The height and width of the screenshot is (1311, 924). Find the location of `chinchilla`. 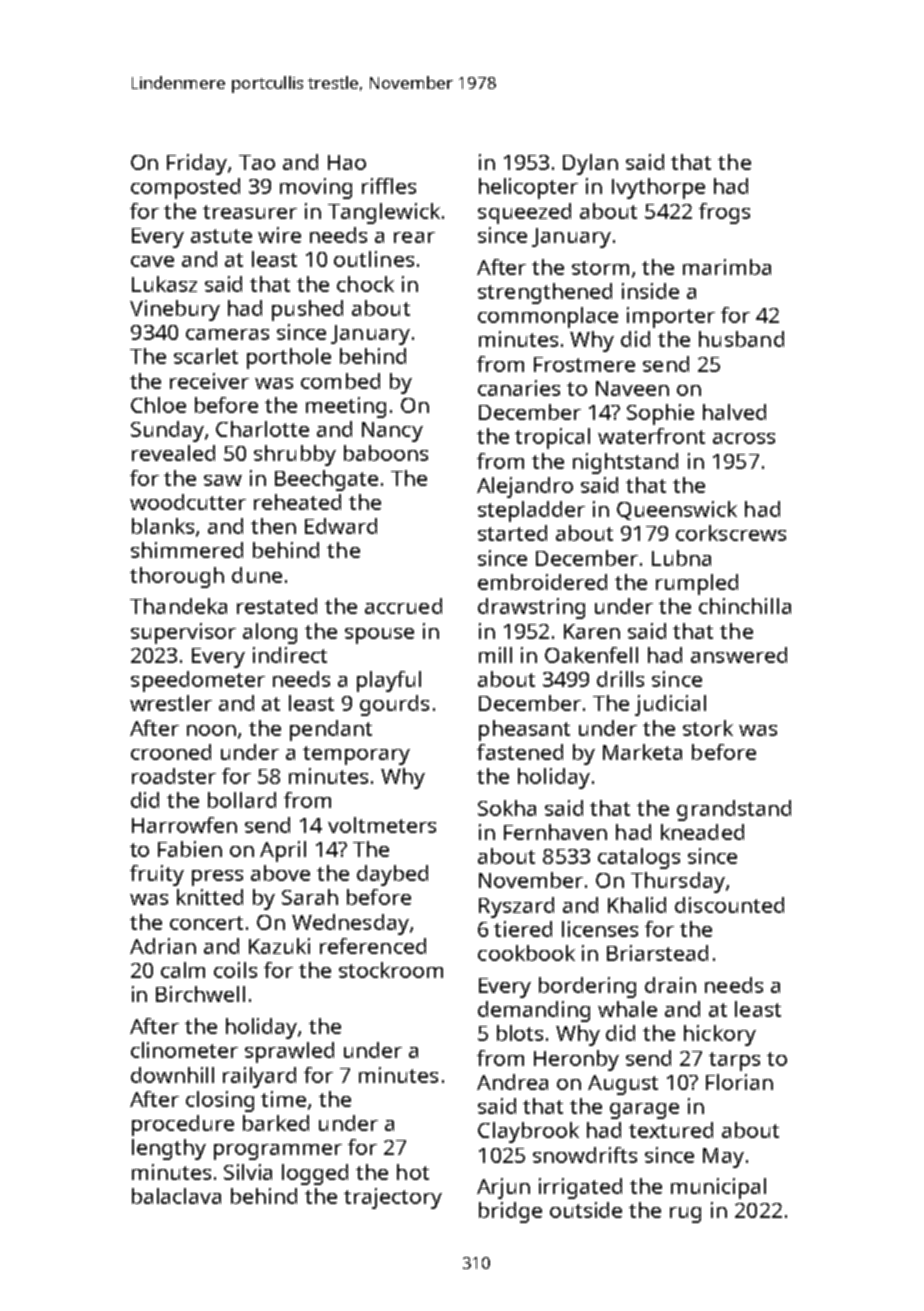

chinchilla is located at coordinates (745, 606).
